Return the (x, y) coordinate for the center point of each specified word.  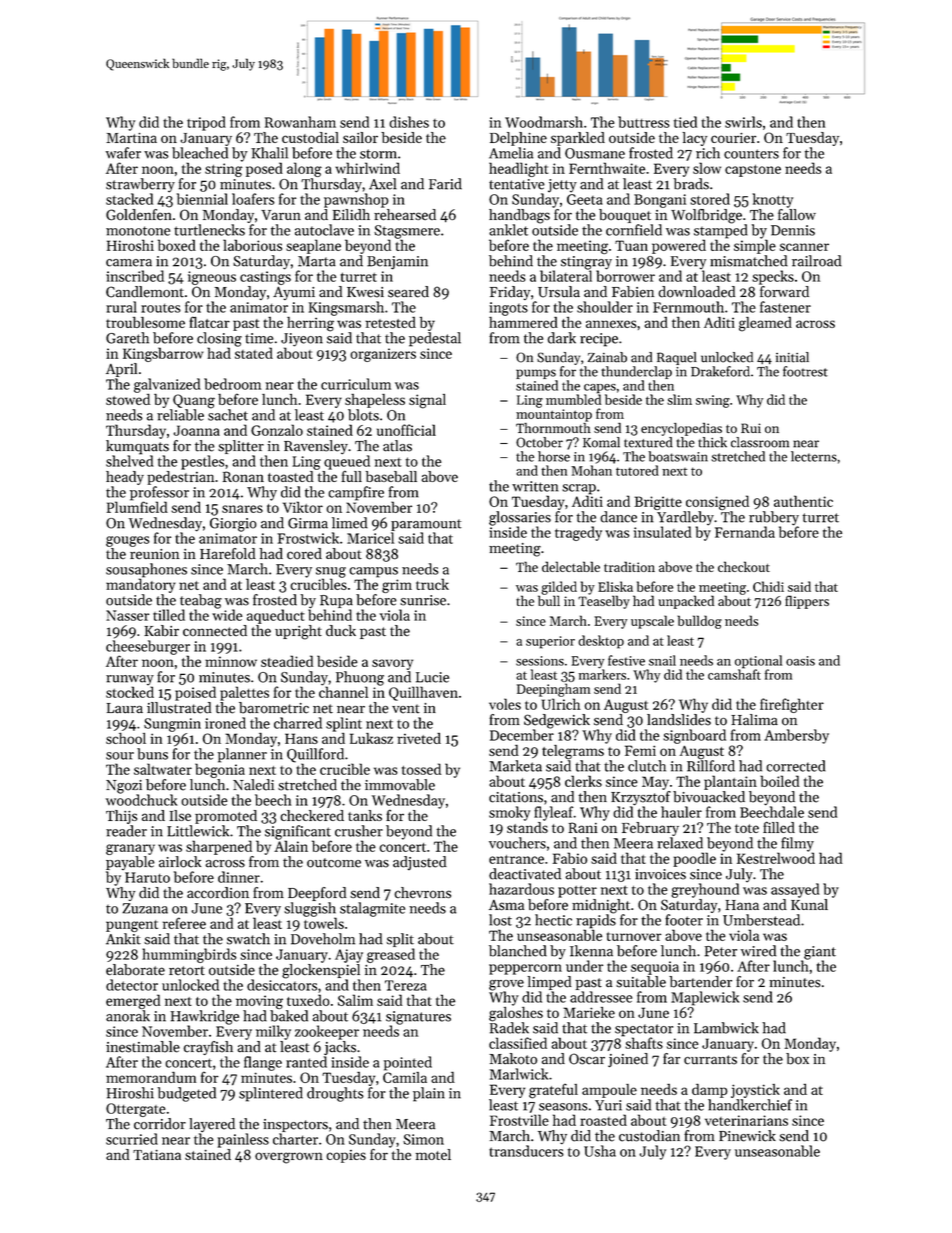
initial (792, 357)
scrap (579, 489)
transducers (526, 1151)
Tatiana (157, 1155)
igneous (212, 278)
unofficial (406, 430)
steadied (287, 661)
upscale (652, 622)
